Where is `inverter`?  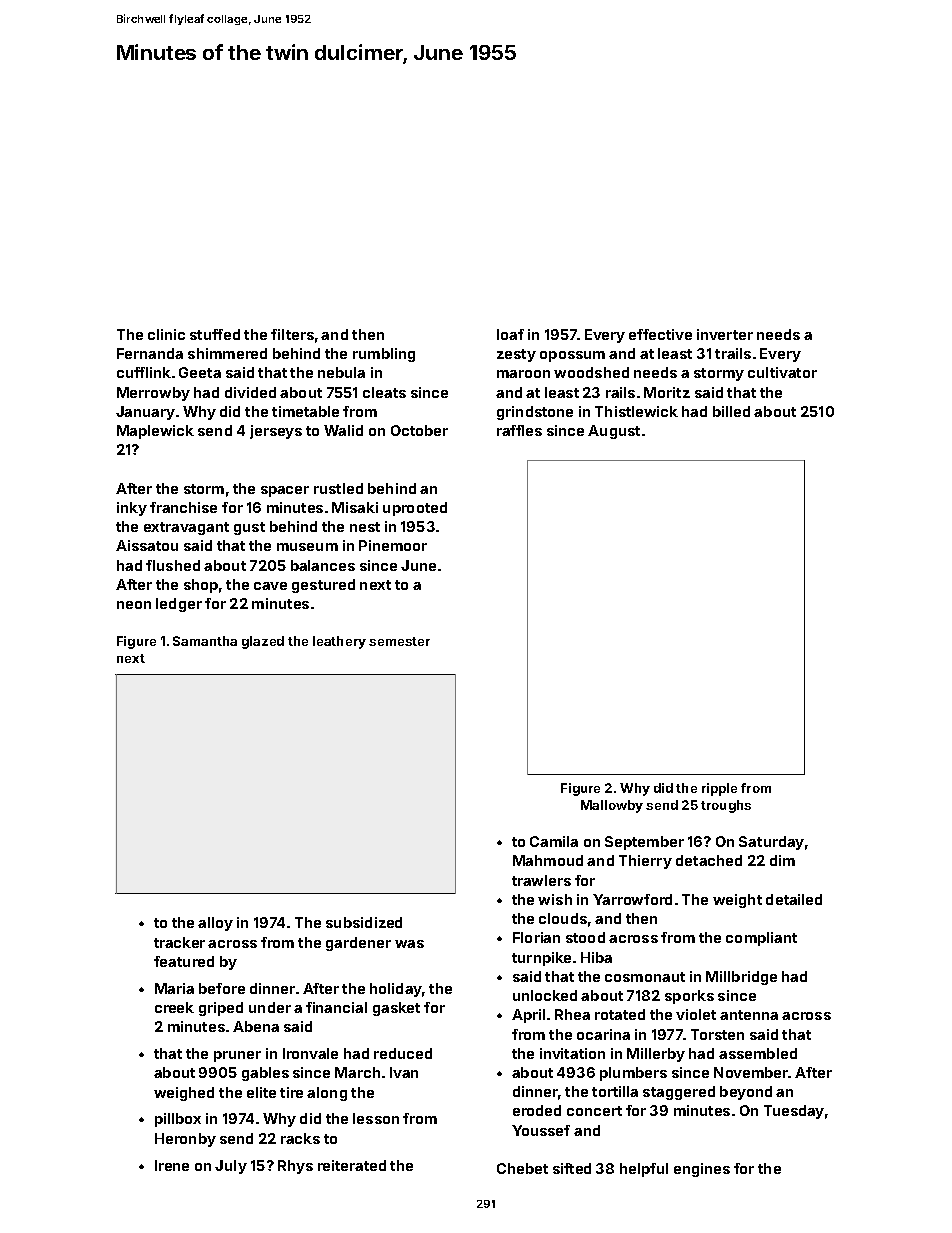
inverter is located at coordinates (725, 334).
